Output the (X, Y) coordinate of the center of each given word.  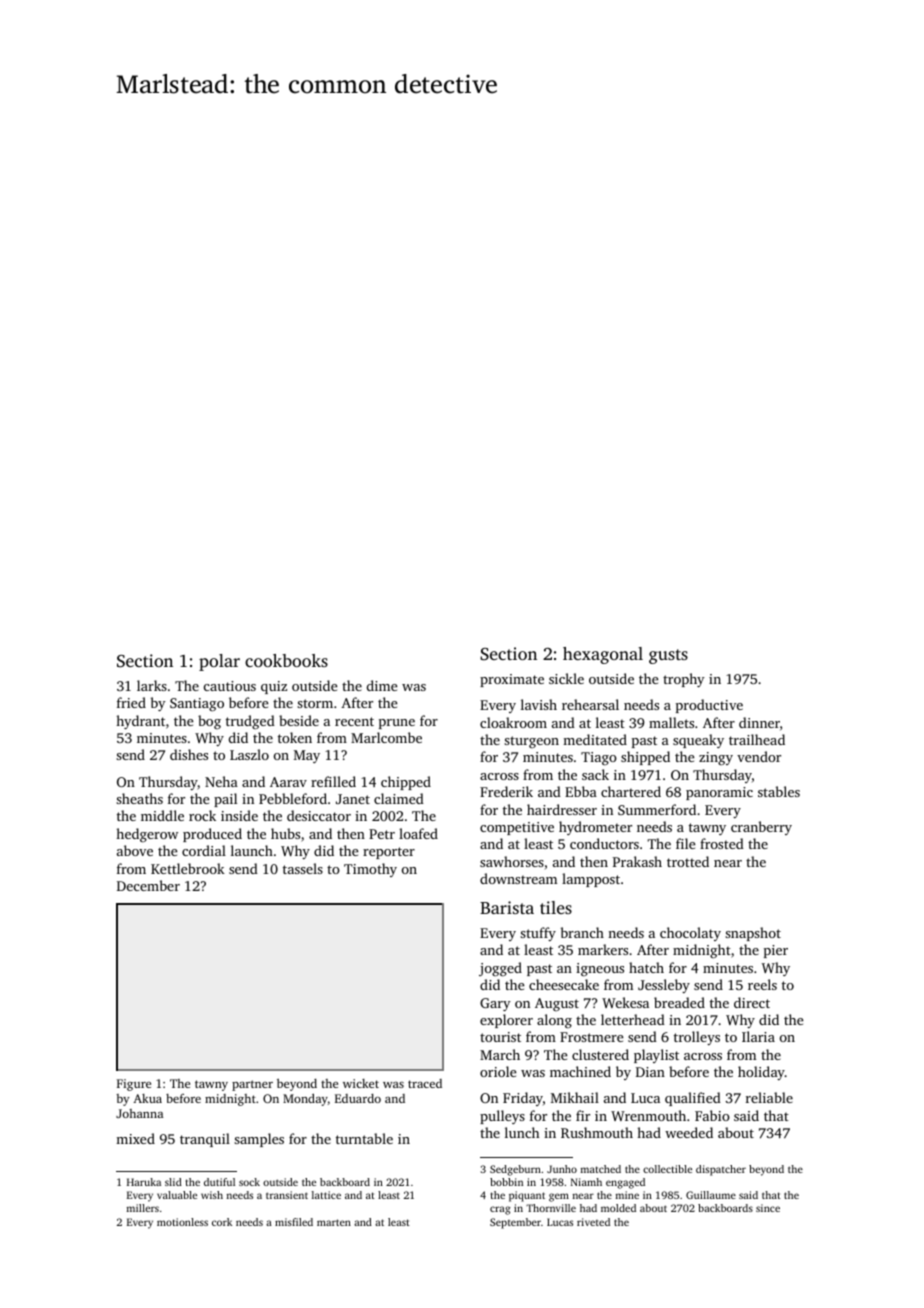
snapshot (753, 934)
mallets (671, 722)
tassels (303, 868)
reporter (389, 853)
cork (222, 1222)
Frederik (506, 791)
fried (131, 702)
